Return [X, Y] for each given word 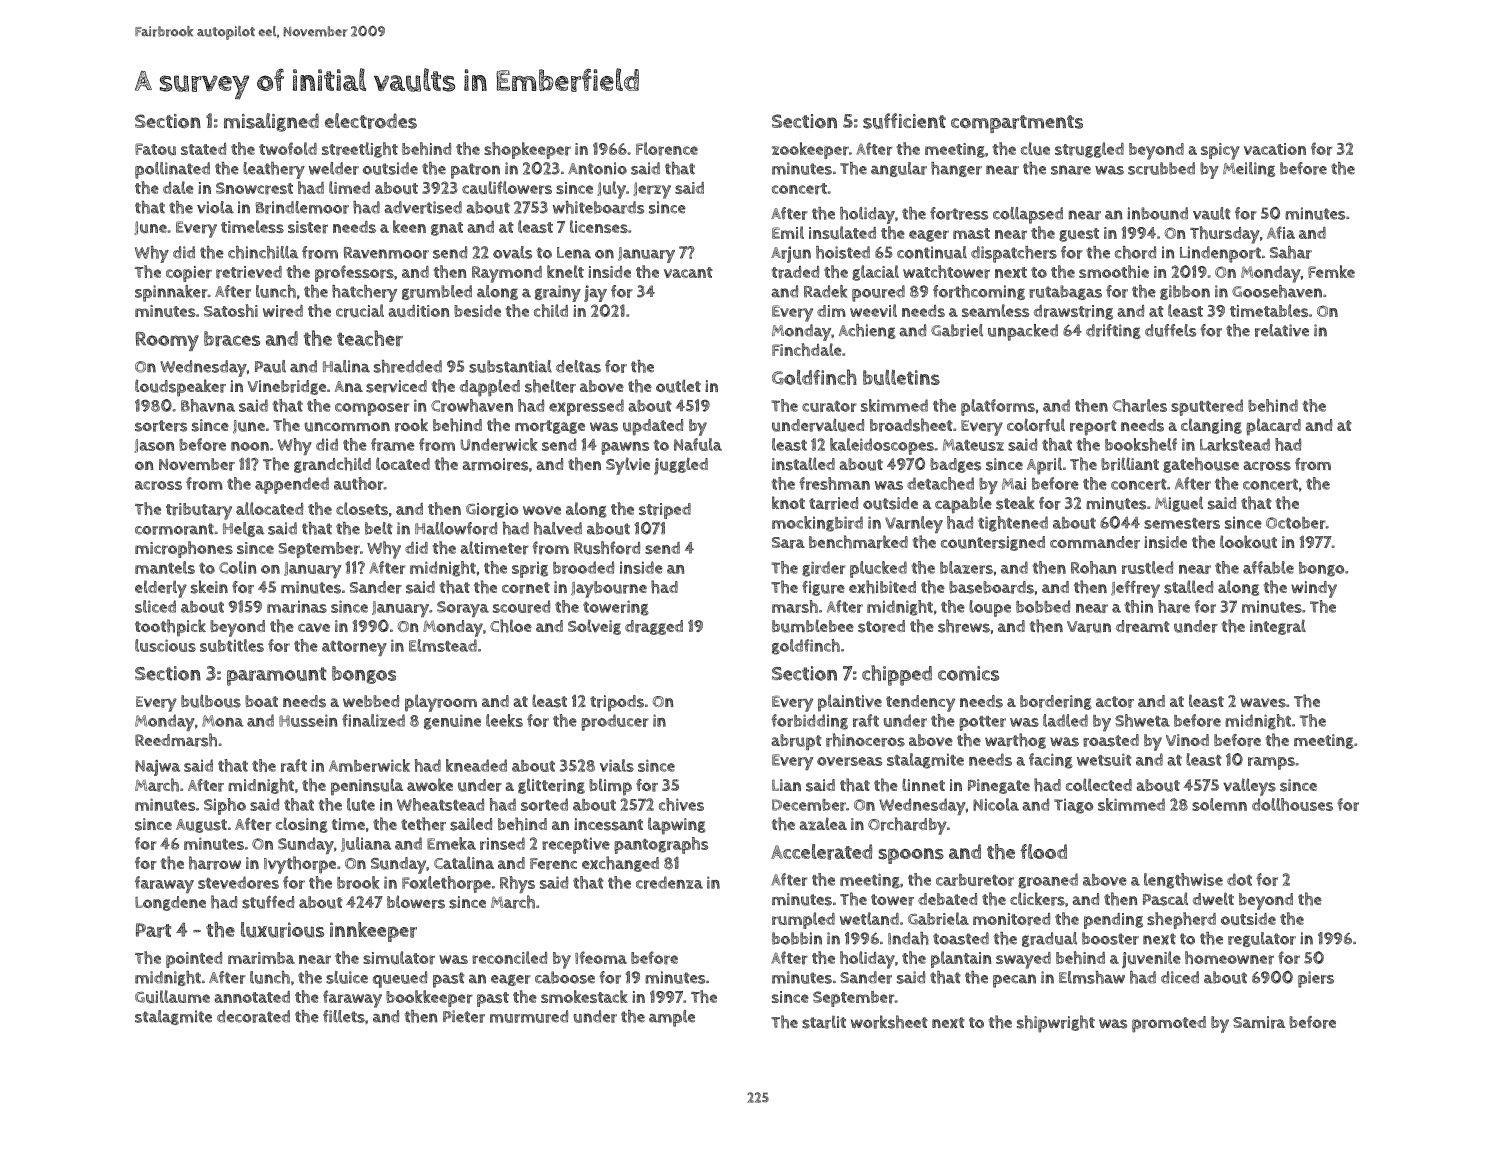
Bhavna [208, 405]
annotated [252, 997]
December [809, 805]
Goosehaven [1277, 291]
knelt [565, 271]
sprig [530, 569]
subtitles [232, 645]
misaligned [271, 122]
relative [1282, 330]
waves [1263, 703]
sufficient [904, 121]
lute [361, 804]
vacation [1275, 149]
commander [1095, 542]
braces [232, 339]
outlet [678, 386]
